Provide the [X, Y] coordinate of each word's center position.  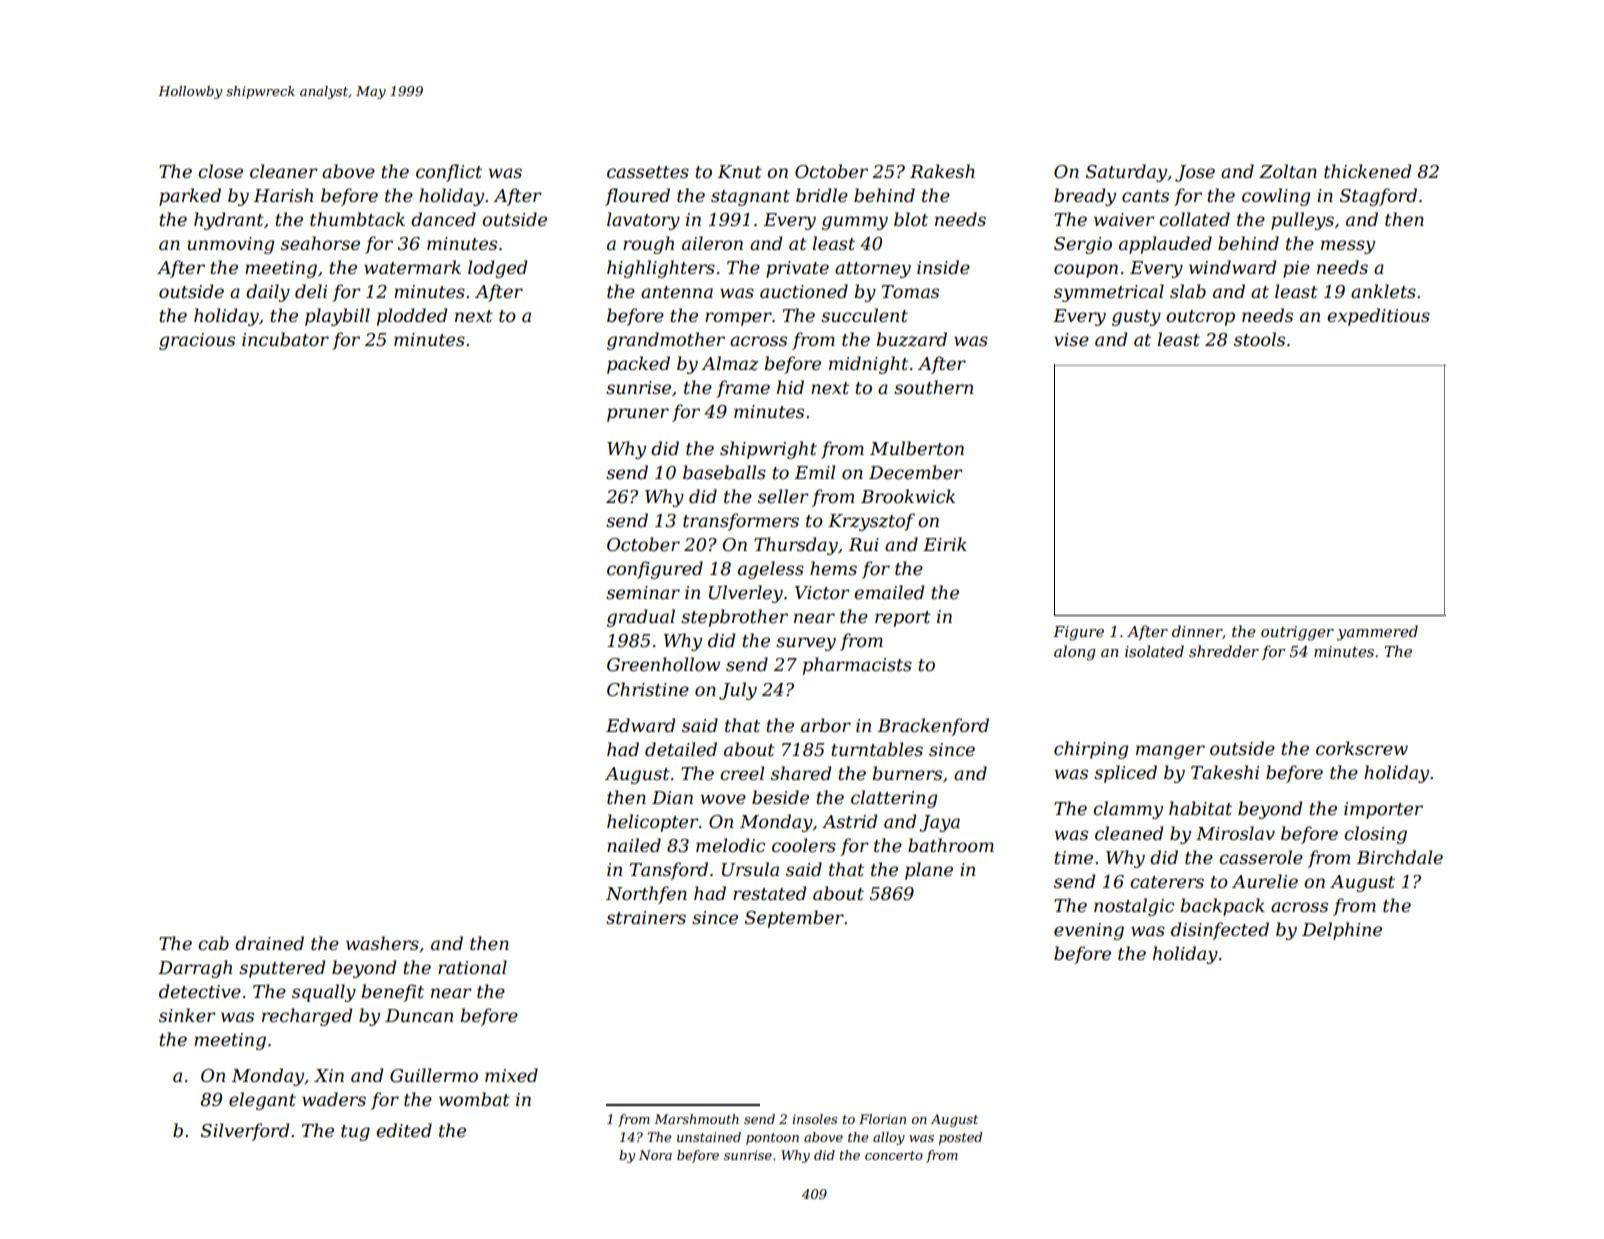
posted [960, 1138]
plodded [412, 317]
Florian [882, 1119]
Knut [740, 172]
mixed [511, 1075]
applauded [1165, 245]
